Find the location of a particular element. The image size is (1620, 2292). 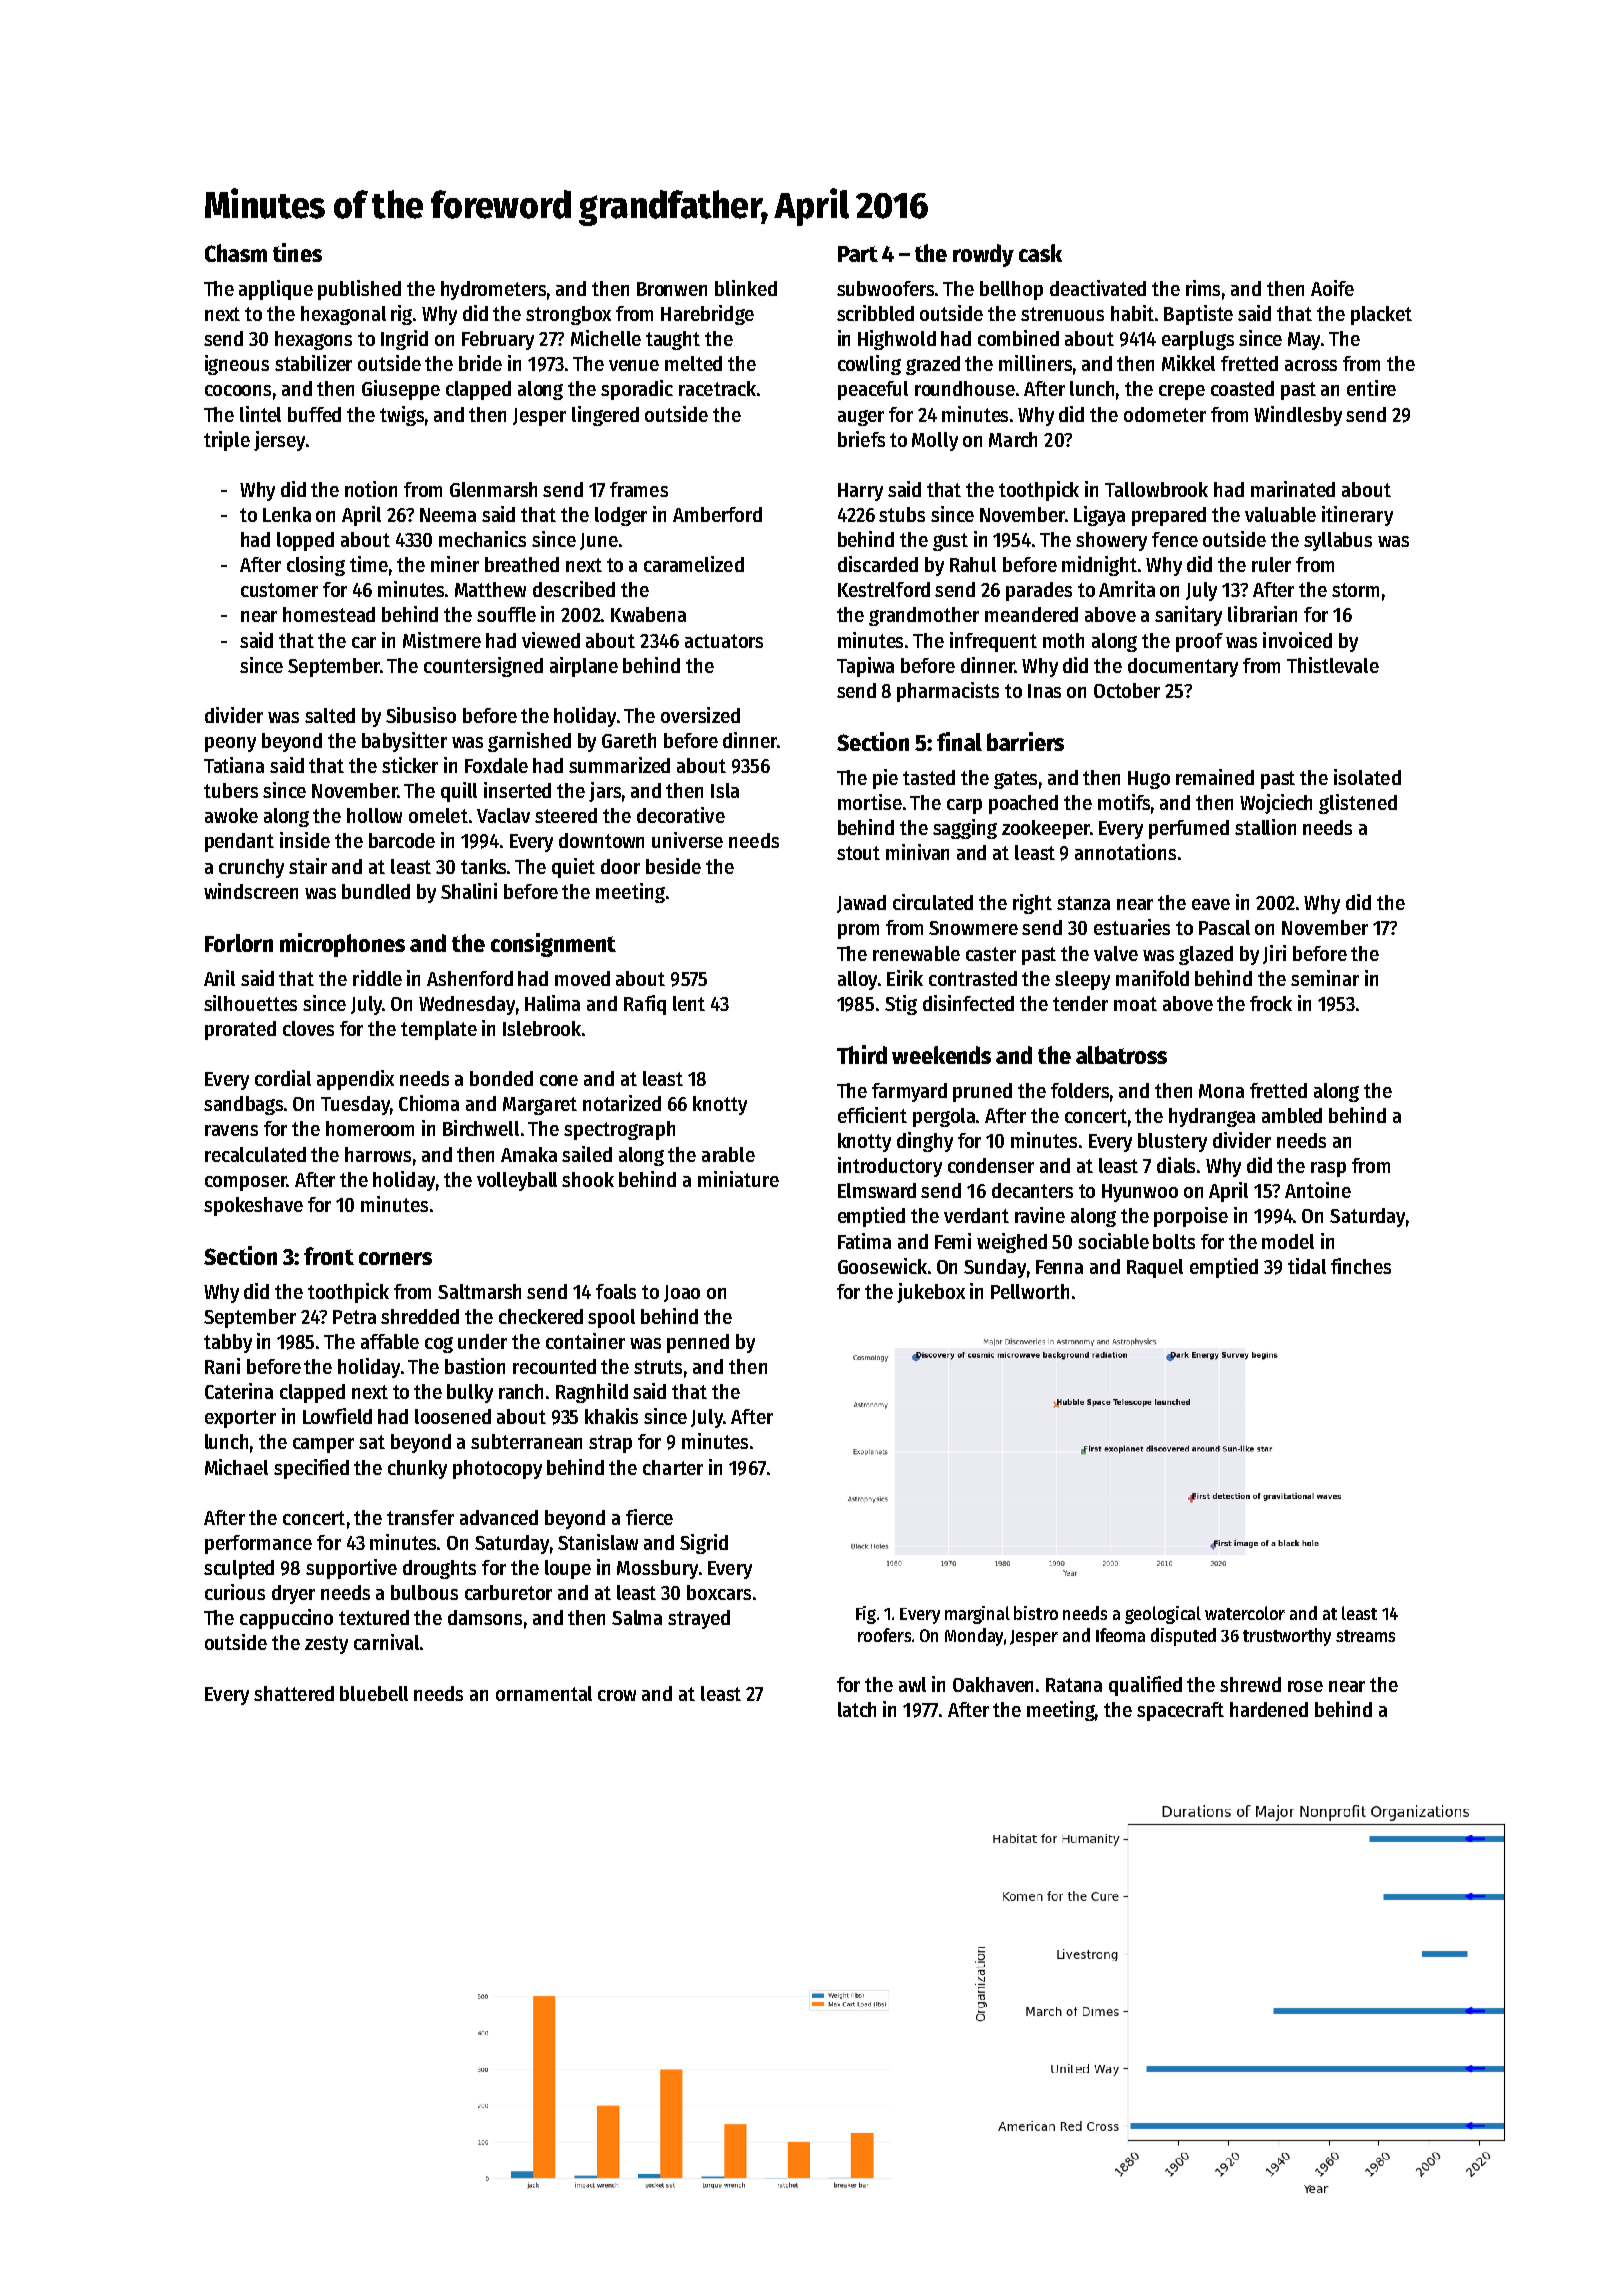

streams is located at coordinates (1365, 1636).
